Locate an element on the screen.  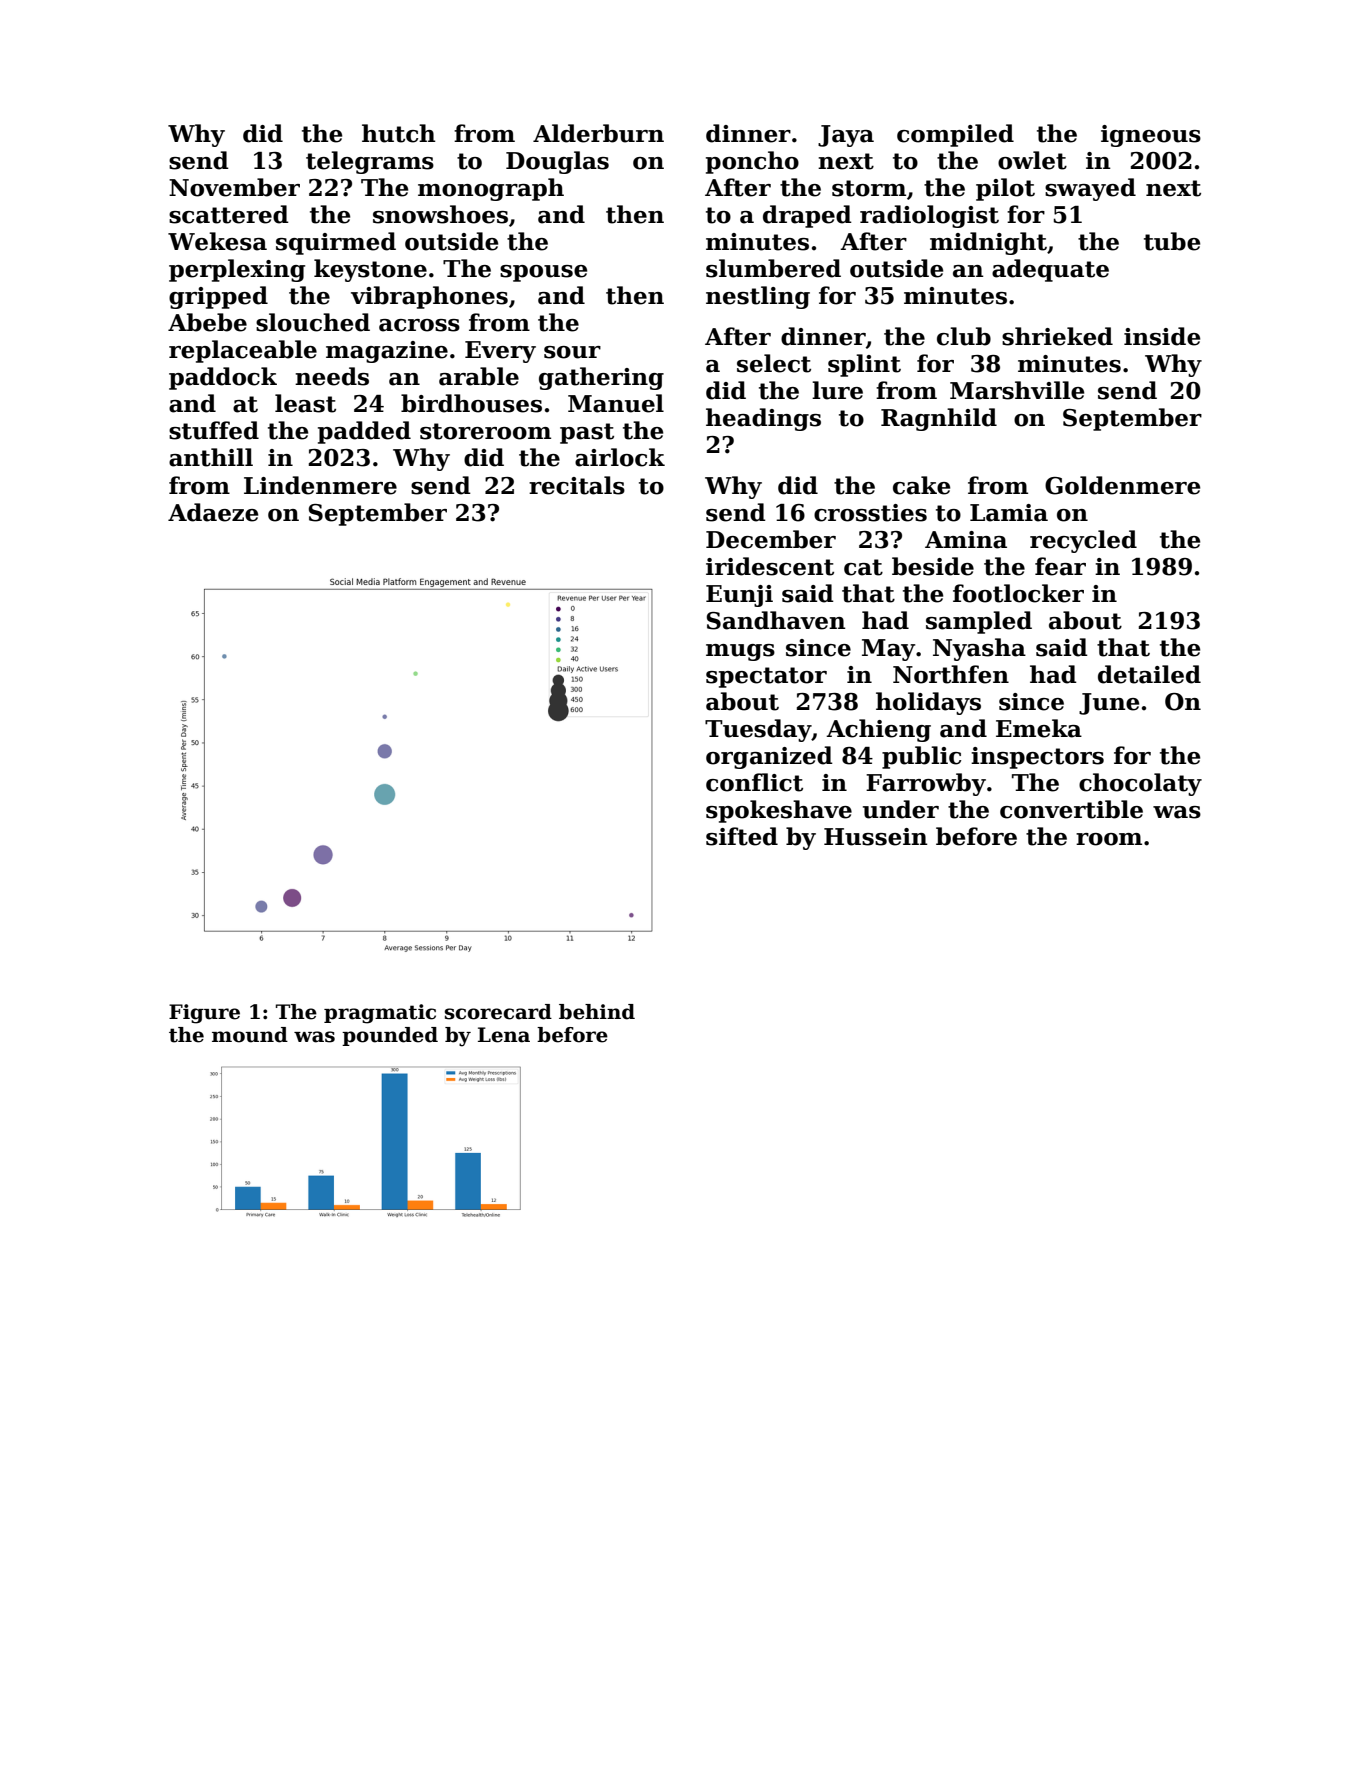
adequate is located at coordinates (1050, 270).
